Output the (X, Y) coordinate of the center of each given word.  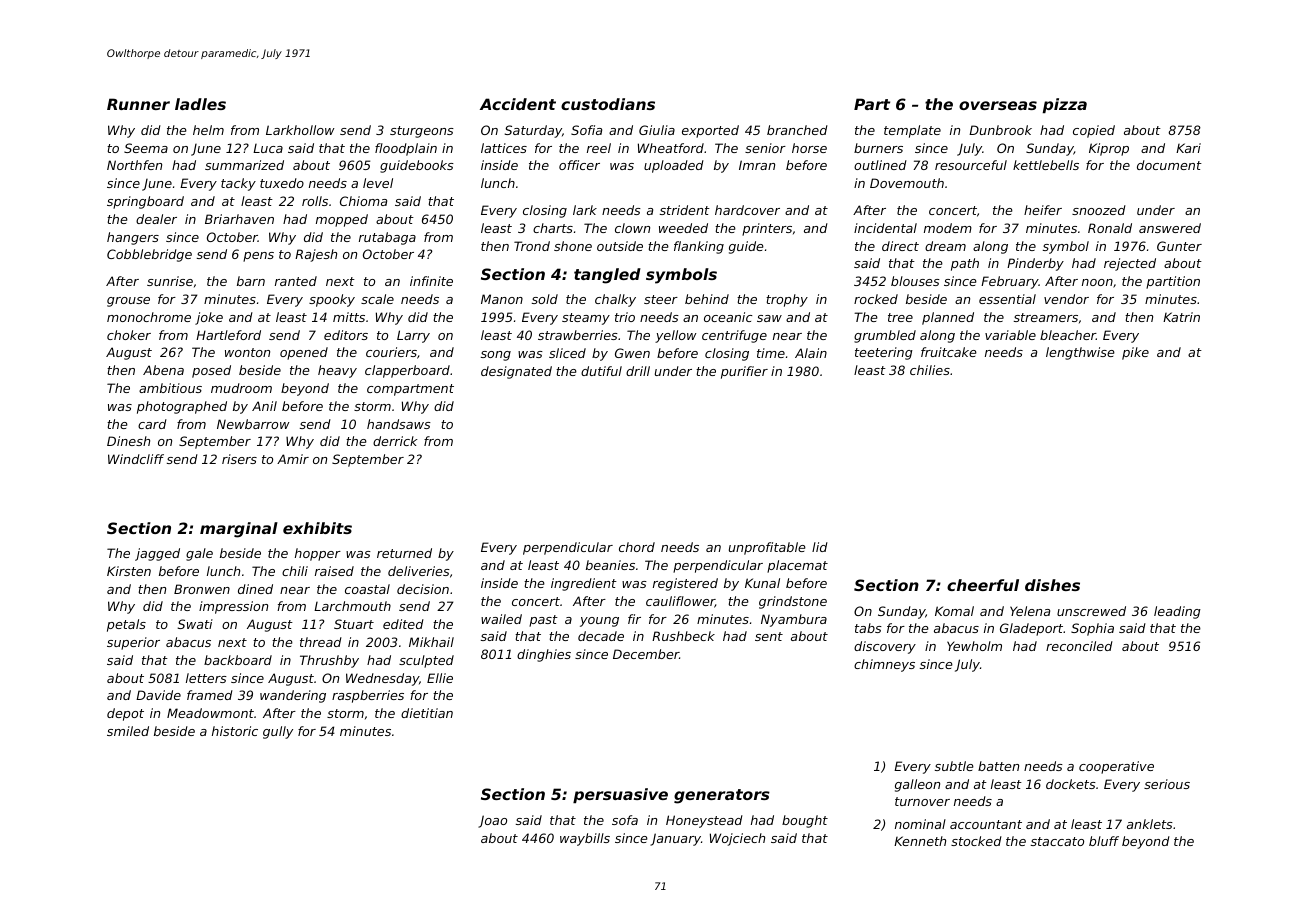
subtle (954, 766)
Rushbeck (683, 636)
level (378, 183)
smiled (128, 731)
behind (707, 299)
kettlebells (1046, 165)
